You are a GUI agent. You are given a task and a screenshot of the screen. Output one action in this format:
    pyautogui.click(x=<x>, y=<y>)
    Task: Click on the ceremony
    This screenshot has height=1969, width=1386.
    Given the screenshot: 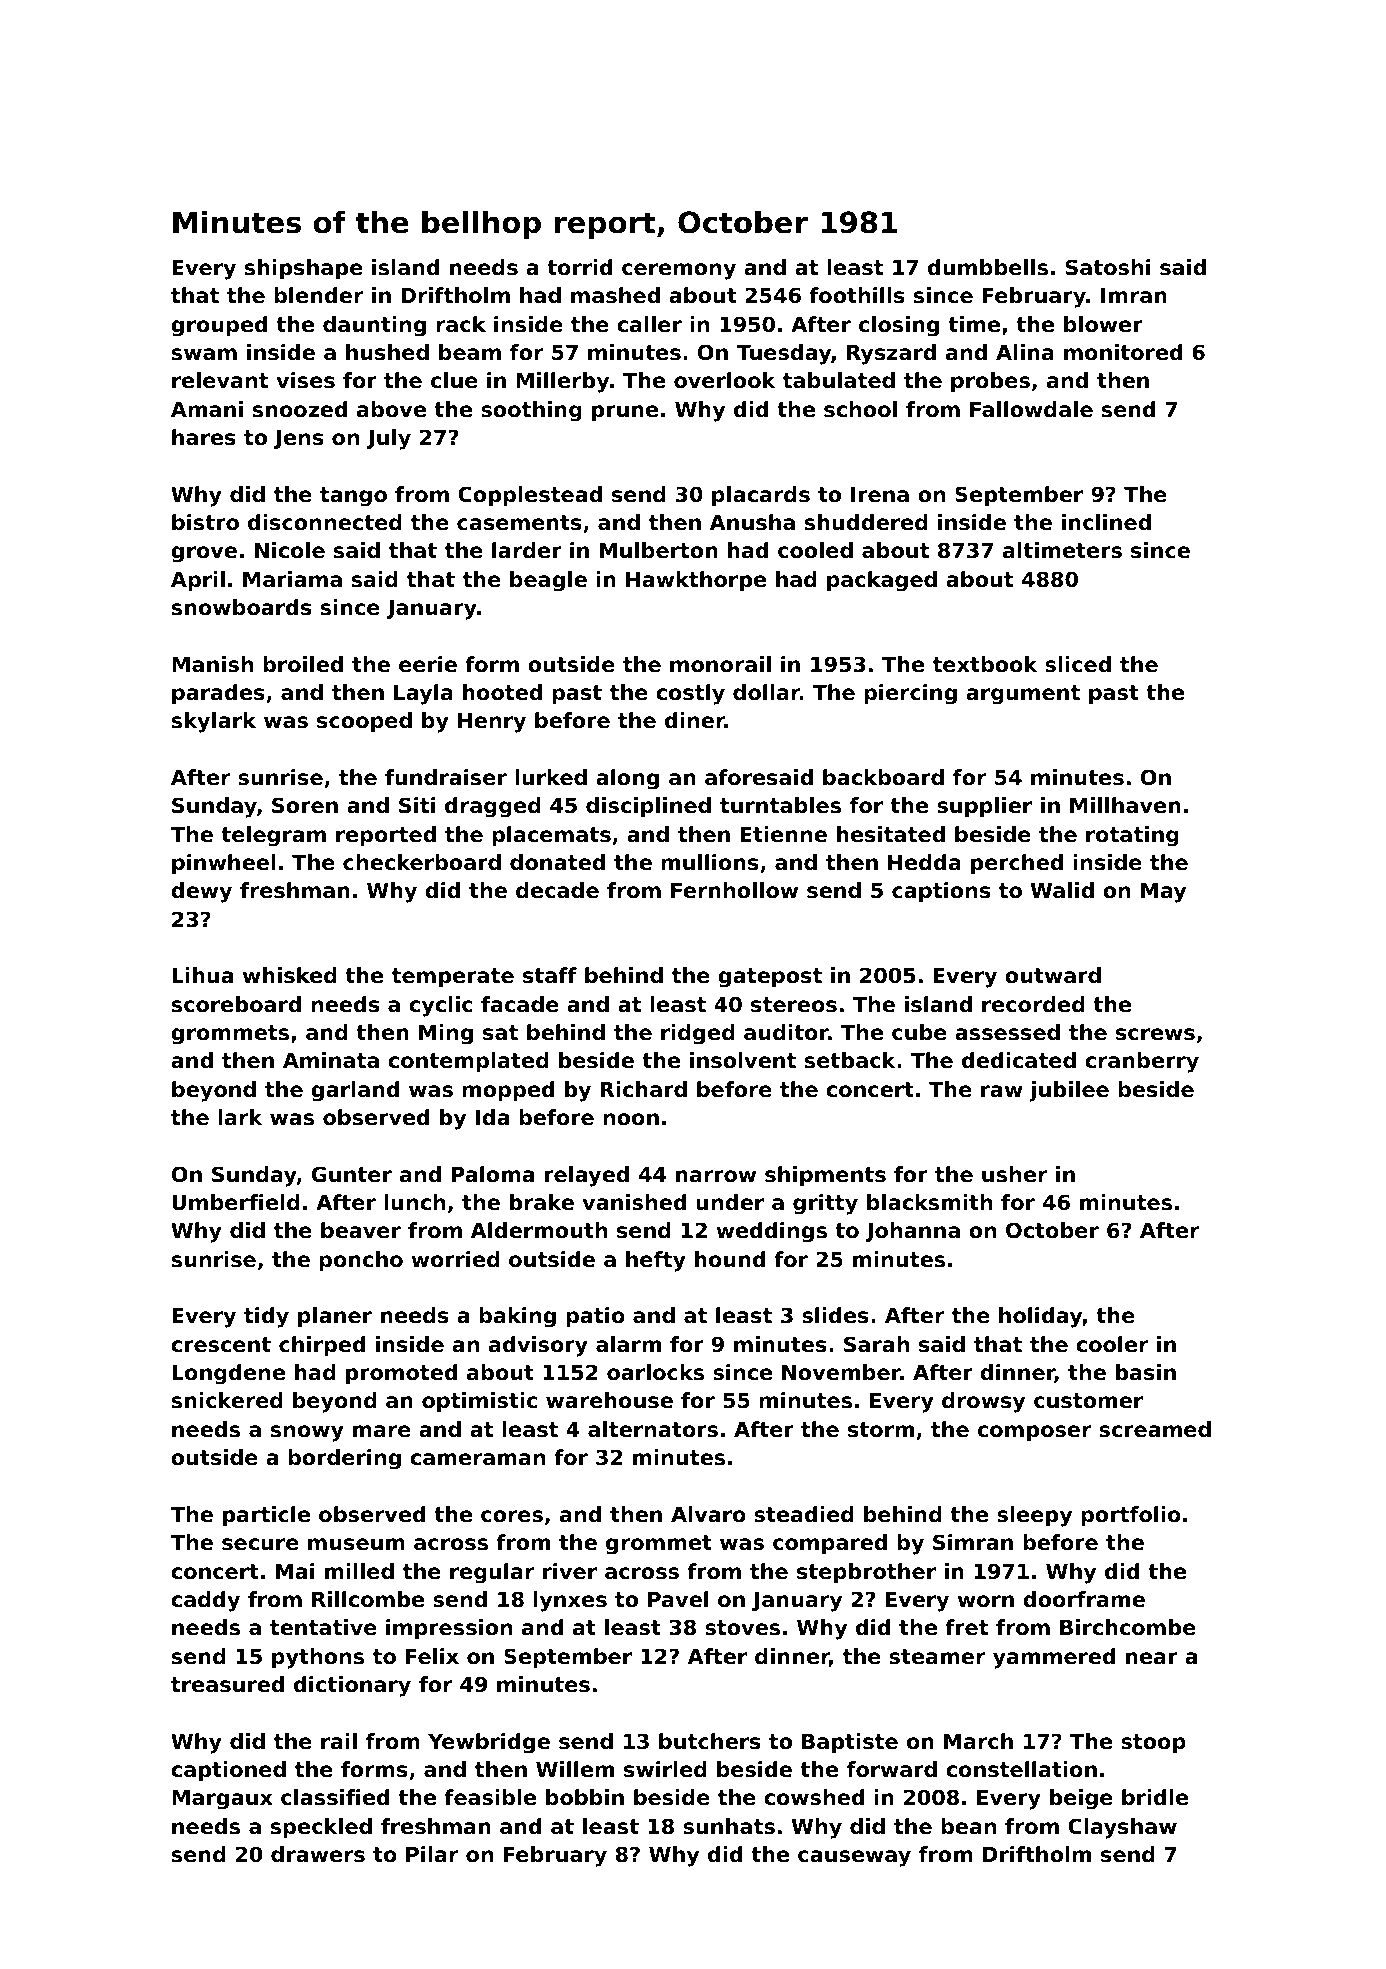 What is the action you would take?
    pyautogui.click(x=679, y=271)
